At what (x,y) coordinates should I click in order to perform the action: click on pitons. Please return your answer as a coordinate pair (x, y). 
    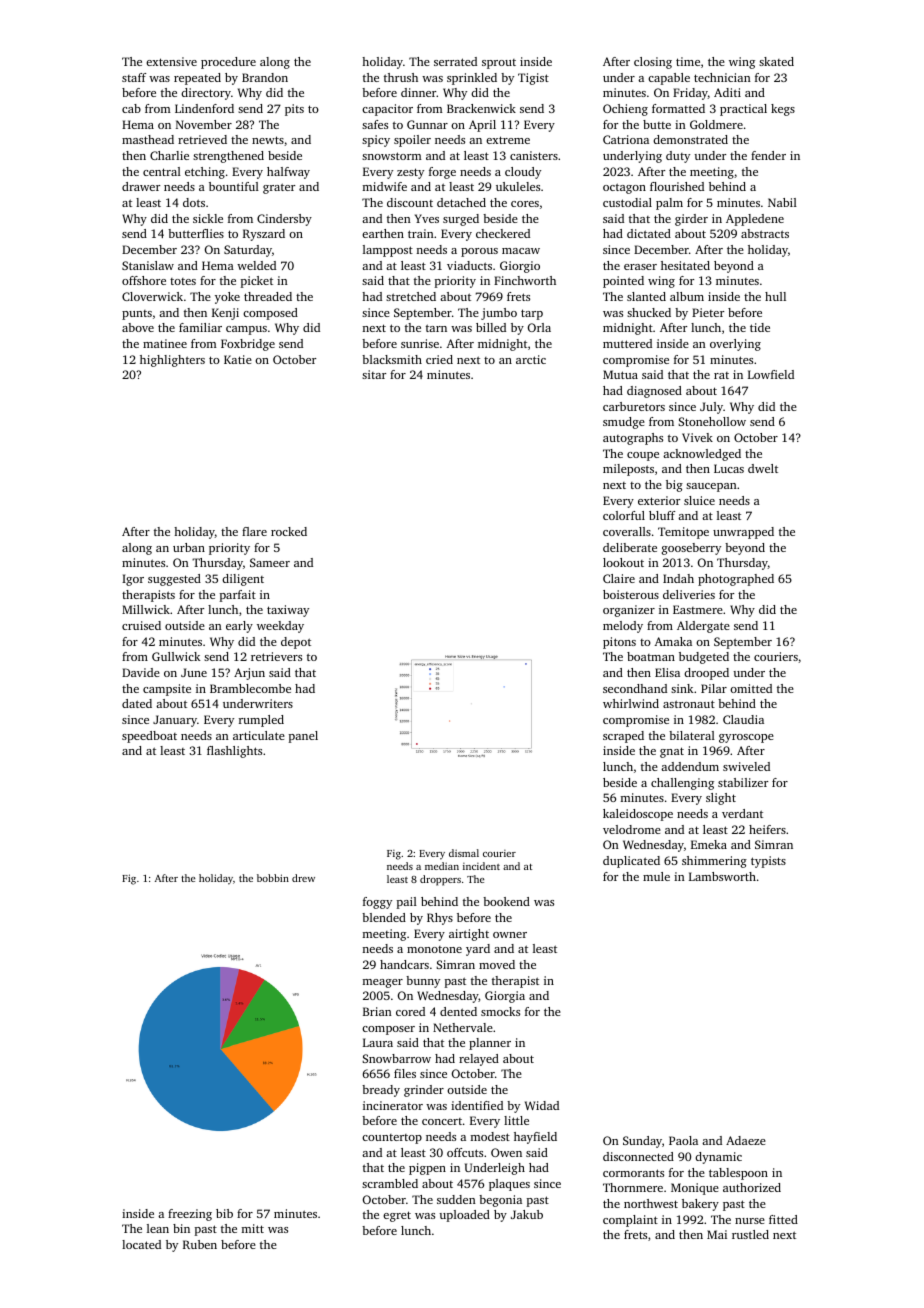
    Looking at the image, I should click on (619, 643).
